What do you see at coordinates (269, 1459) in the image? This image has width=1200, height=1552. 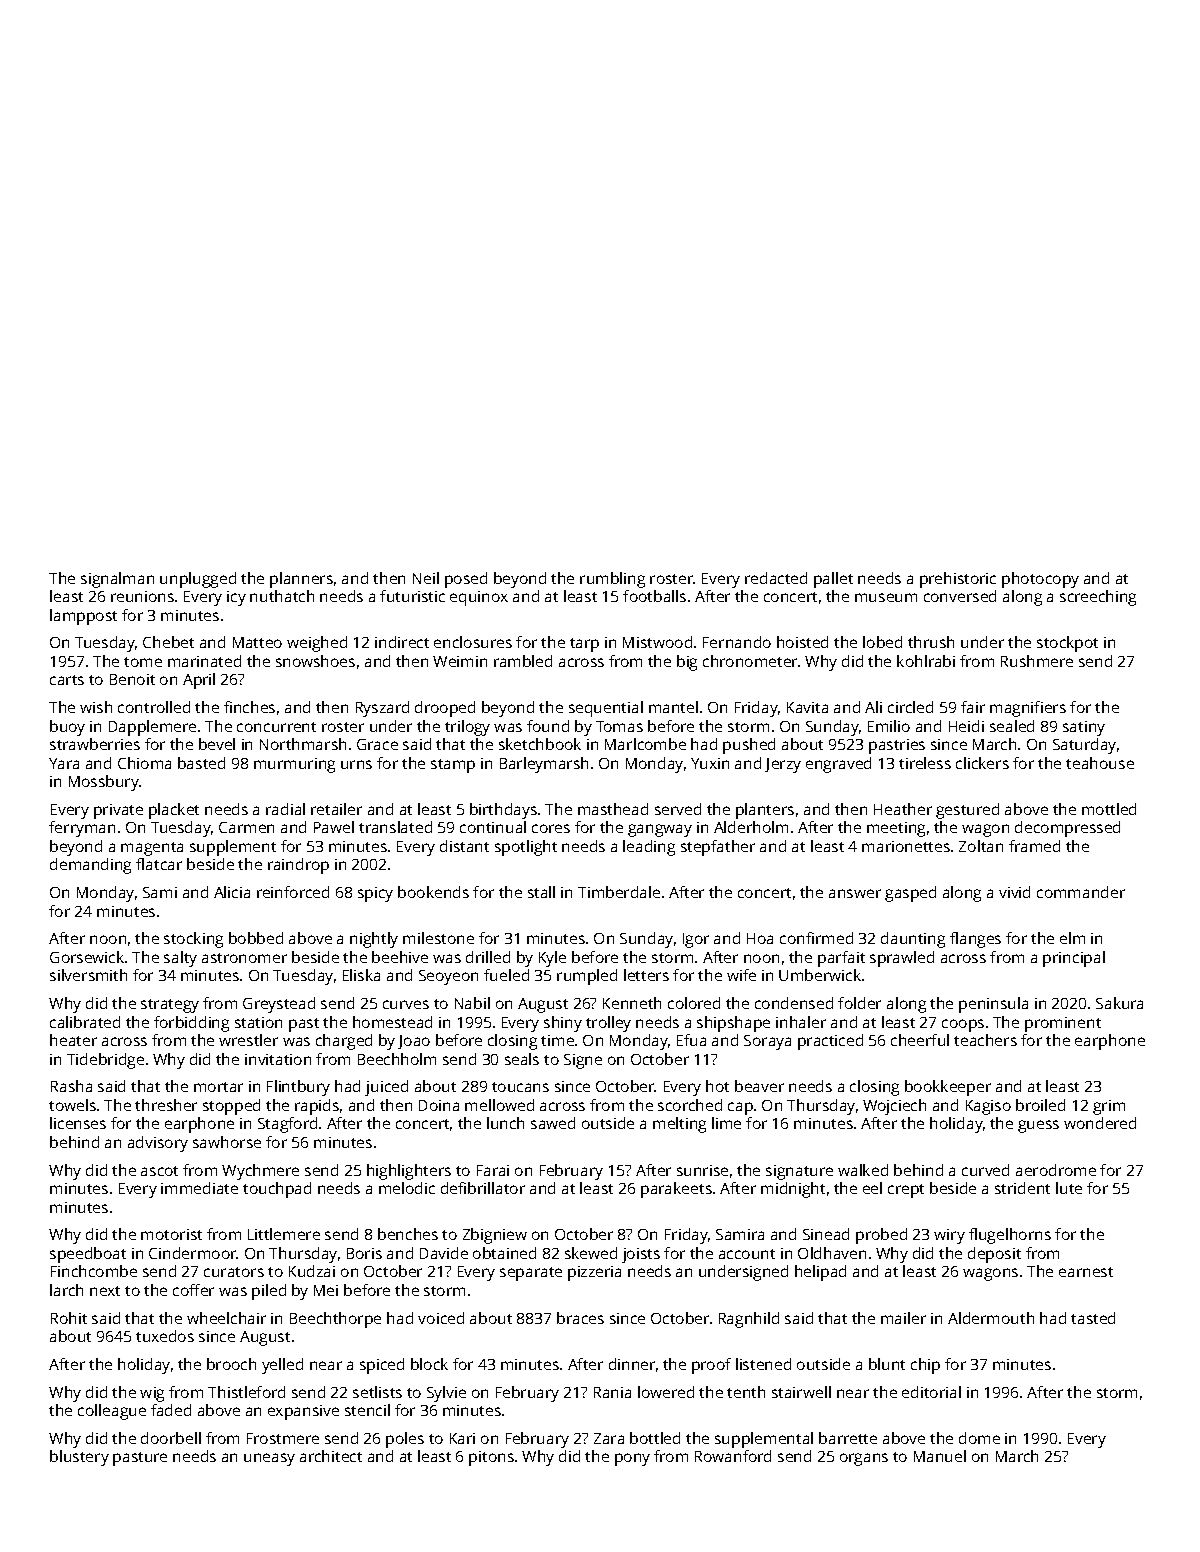 I see `uneasy` at bounding box center [269, 1459].
